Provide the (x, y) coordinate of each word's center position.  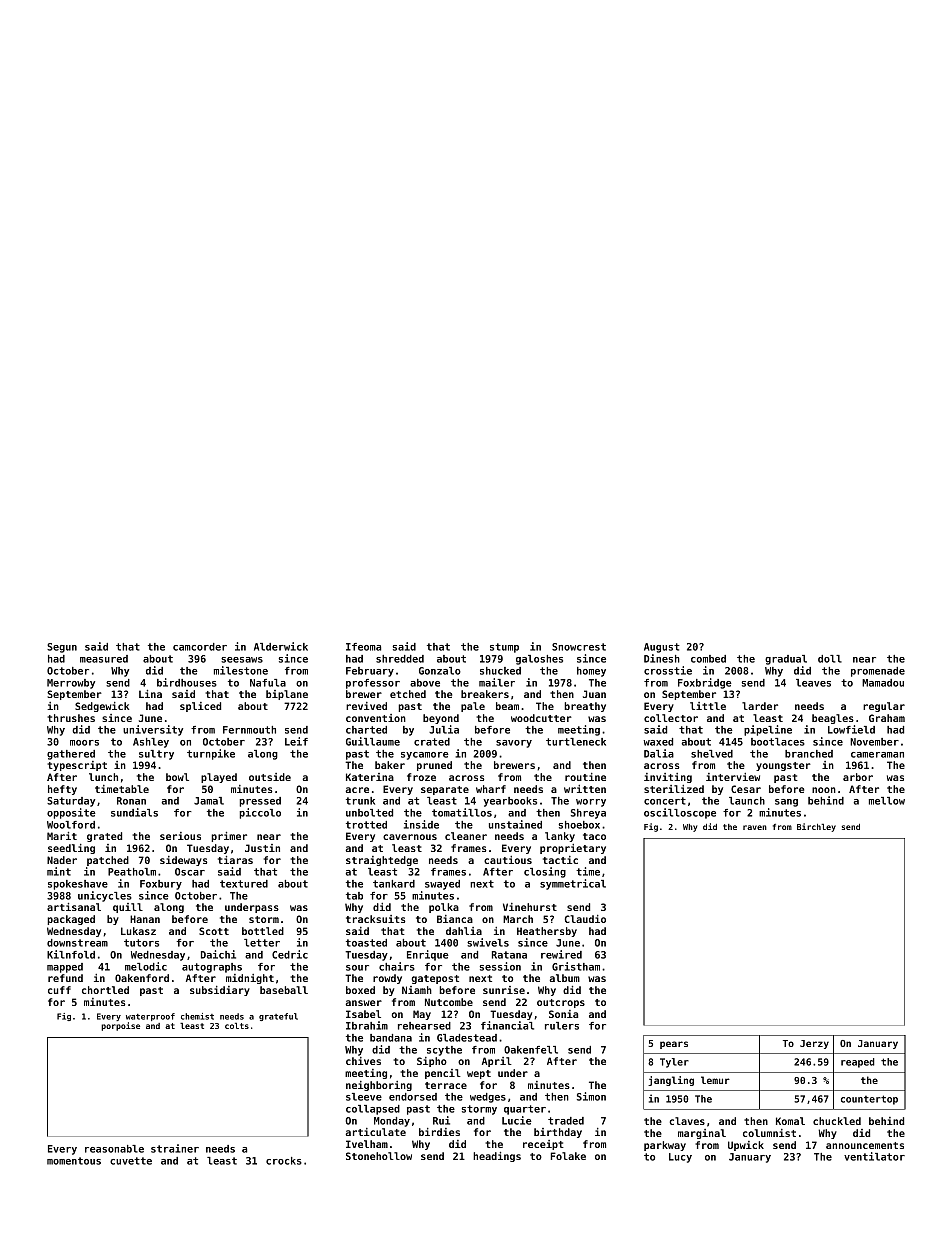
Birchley (816, 827)
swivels (488, 942)
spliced (200, 707)
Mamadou (883, 683)
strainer (175, 1148)
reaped (858, 1063)
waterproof (150, 1017)
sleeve (364, 1097)
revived (366, 706)
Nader (62, 860)
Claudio (585, 919)
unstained (515, 824)
